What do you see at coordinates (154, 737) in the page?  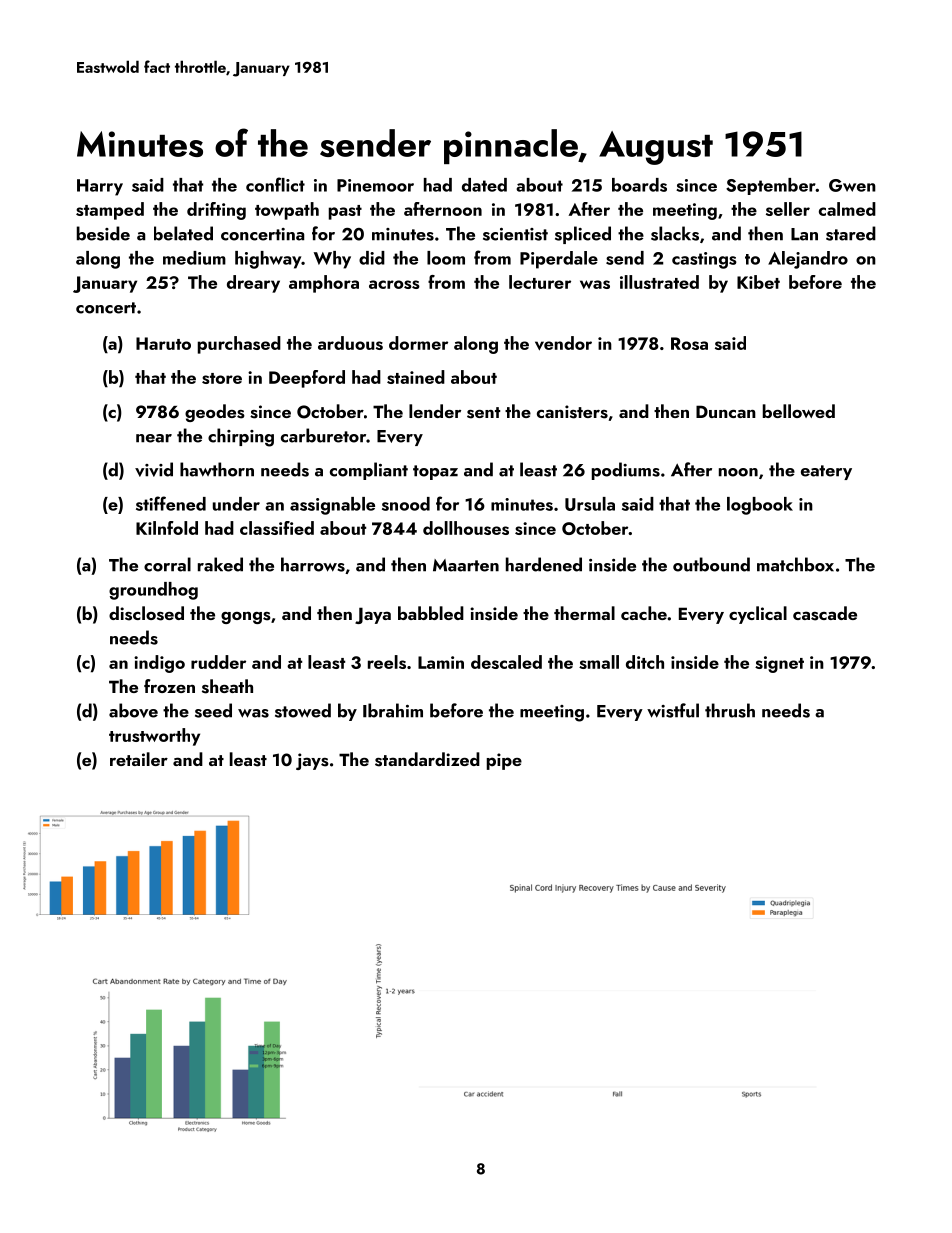 I see `trustworthy` at bounding box center [154, 737].
